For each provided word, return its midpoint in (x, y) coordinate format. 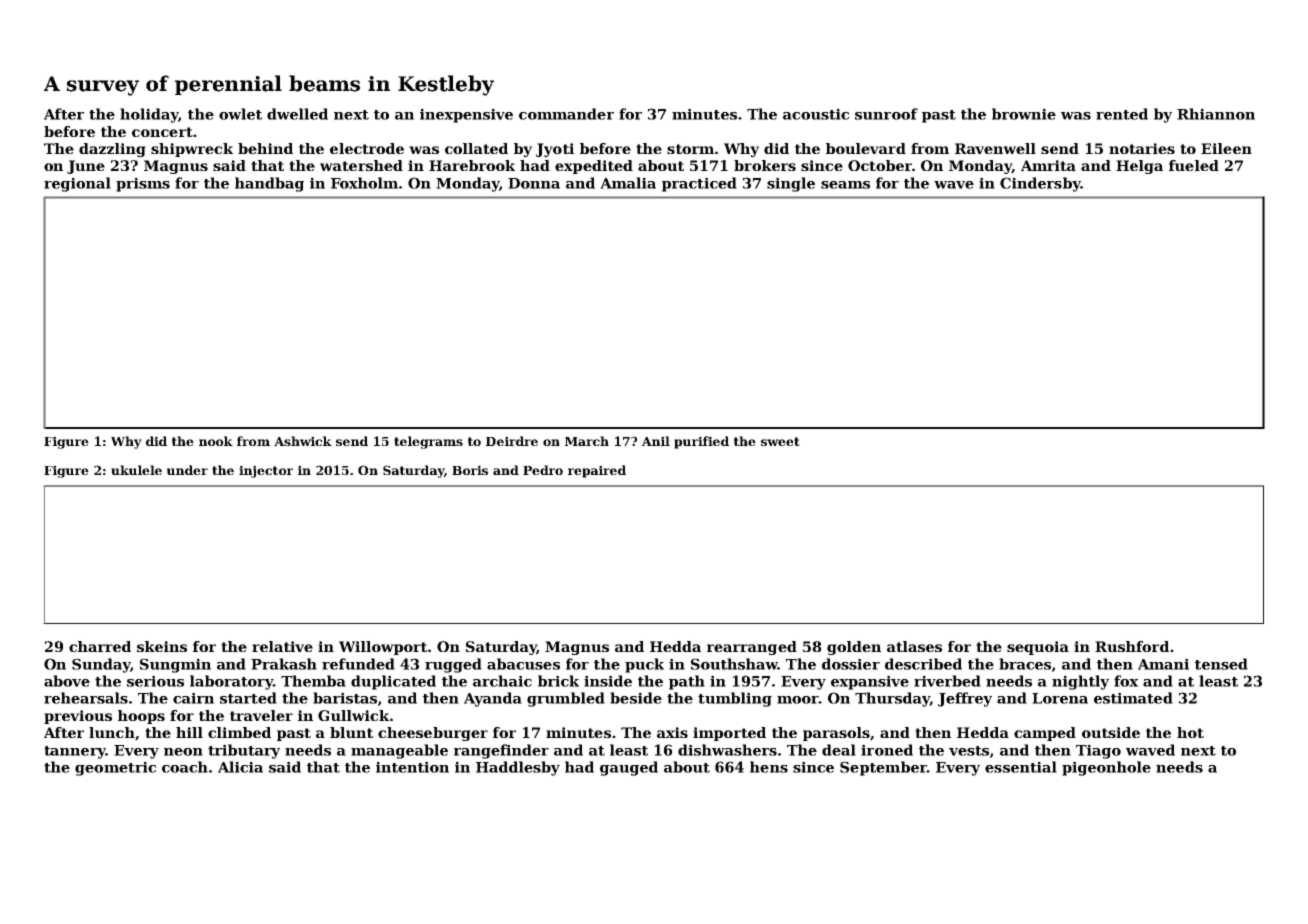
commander (566, 114)
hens (769, 767)
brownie (1024, 114)
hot (1190, 732)
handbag (269, 184)
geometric (115, 768)
